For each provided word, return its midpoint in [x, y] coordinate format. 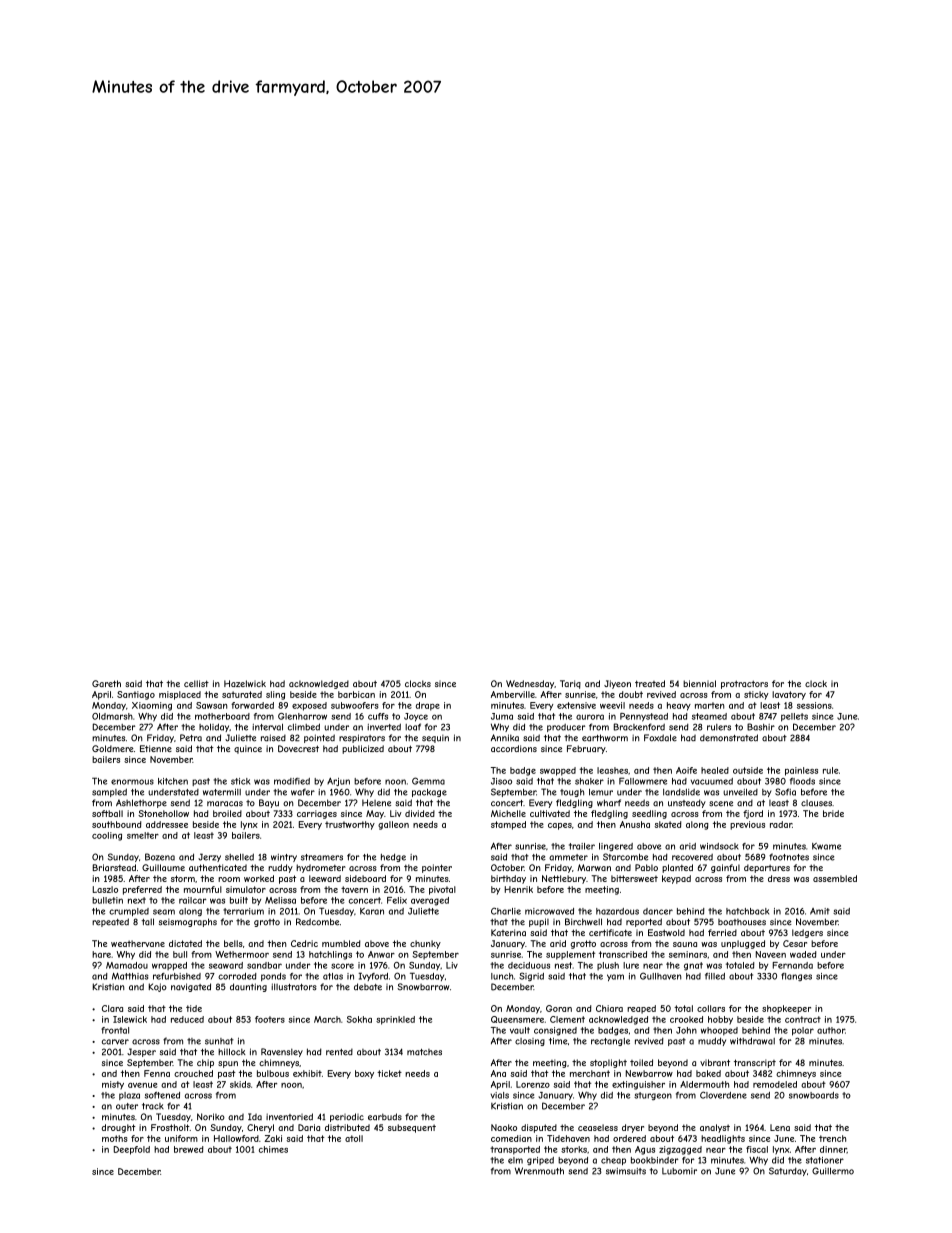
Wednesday [530, 684]
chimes [273, 1149]
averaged [430, 901]
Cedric [304, 943]
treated [650, 683]
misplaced [180, 695]
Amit [820, 911]
